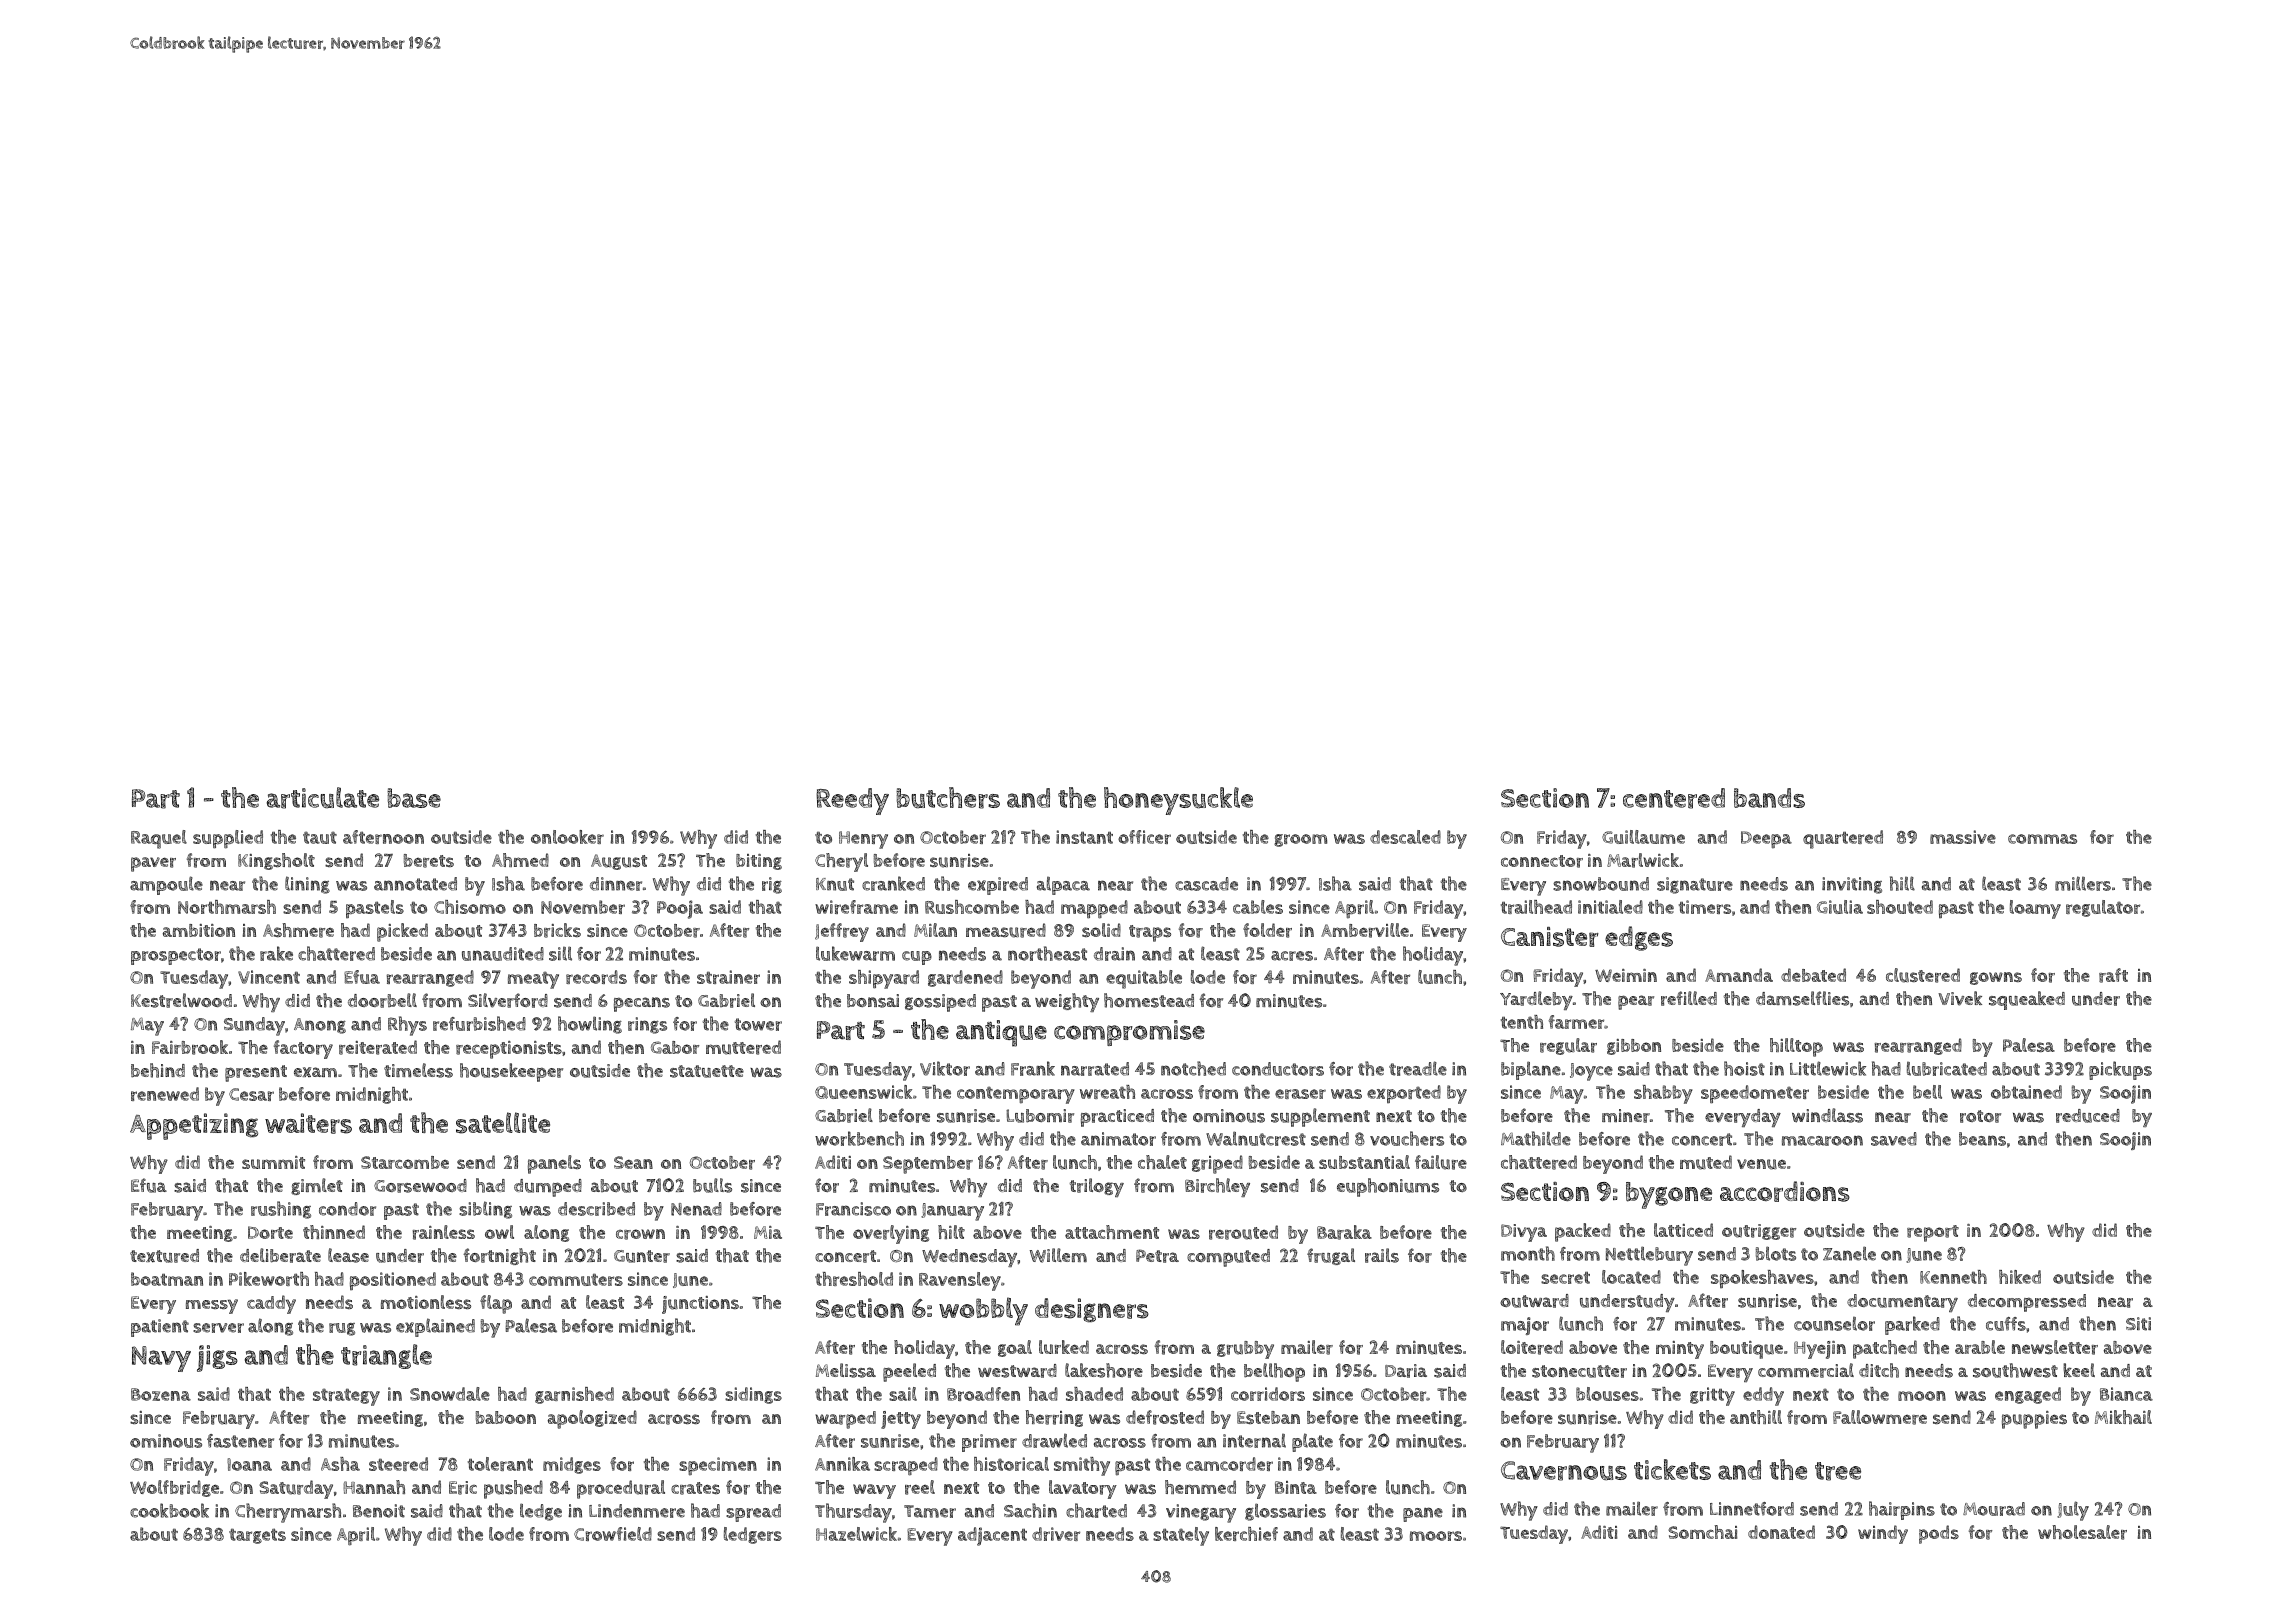  Describe the element at coordinates (2028, 1395) in the screenshot. I see `engaged` at that location.
